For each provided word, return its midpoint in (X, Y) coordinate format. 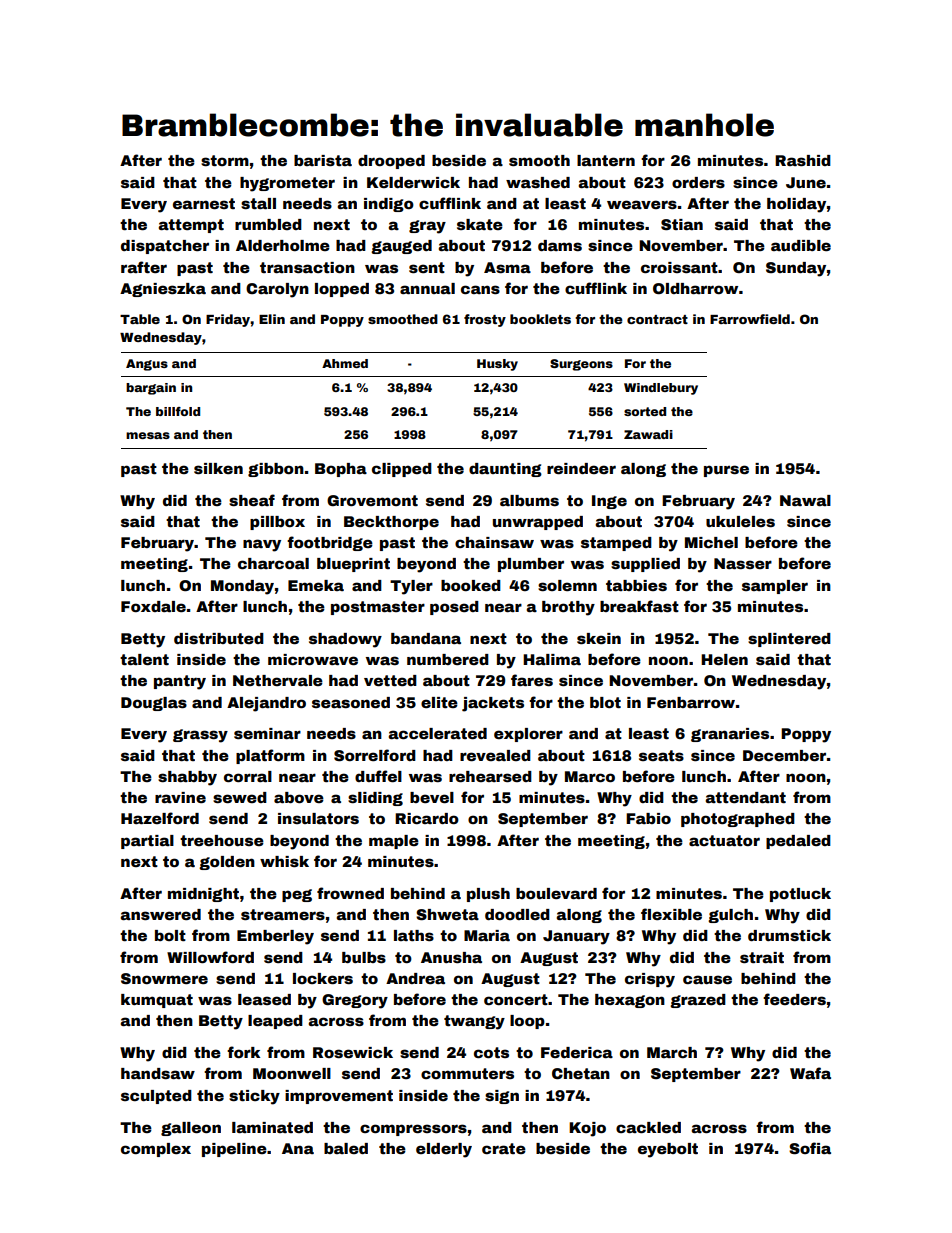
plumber (531, 565)
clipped (402, 470)
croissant (679, 267)
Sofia (810, 1148)
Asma (507, 267)
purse (726, 471)
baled (346, 1148)
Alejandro (266, 704)
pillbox (277, 523)
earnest (204, 203)
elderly (444, 1150)
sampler (775, 587)
